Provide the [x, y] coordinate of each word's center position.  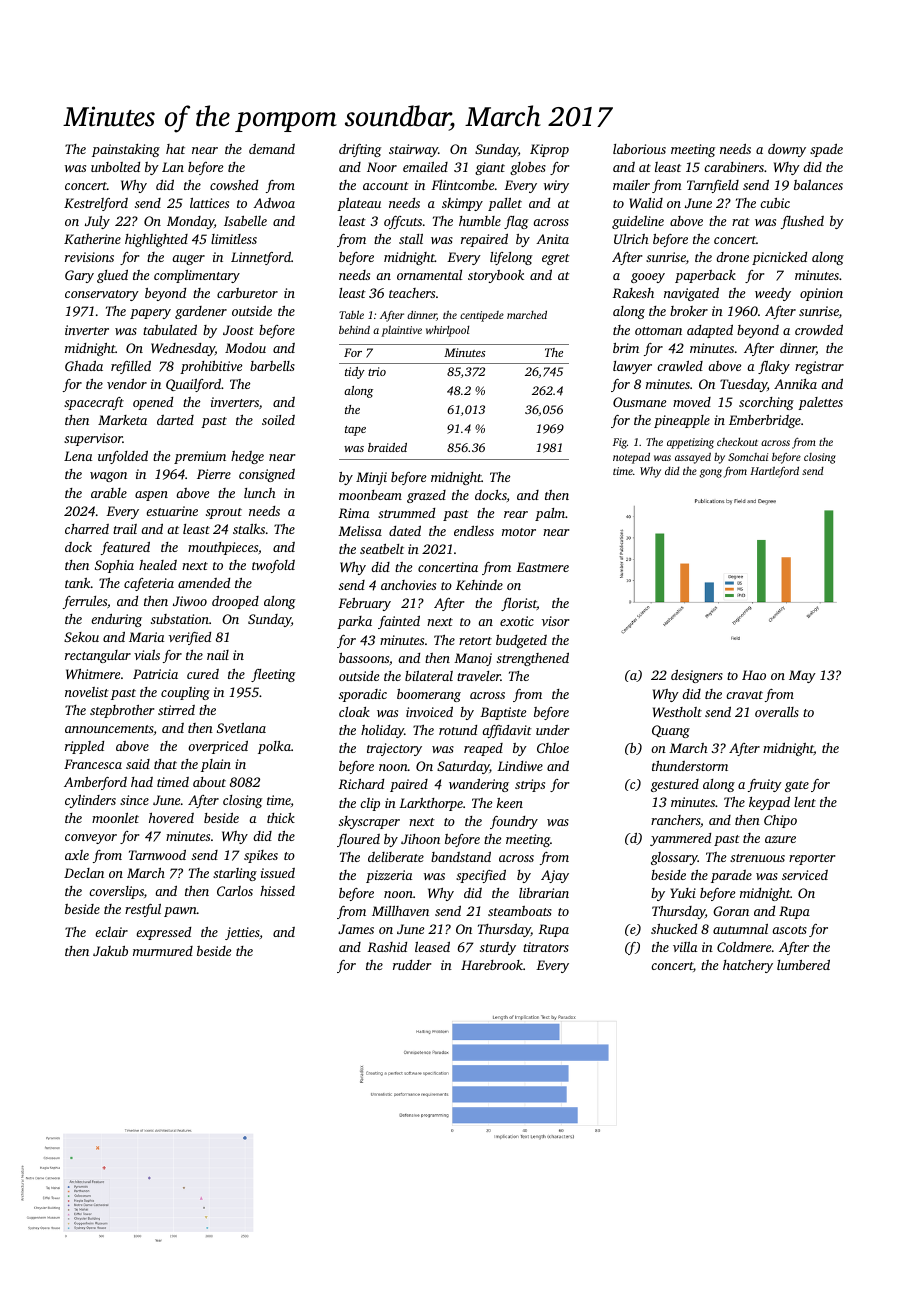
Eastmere [542, 567]
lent [805, 802]
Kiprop [549, 150]
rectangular [98, 656]
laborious [639, 149]
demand [272, 149]
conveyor [91, 839]
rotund [458, 730]
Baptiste [503, 713]
